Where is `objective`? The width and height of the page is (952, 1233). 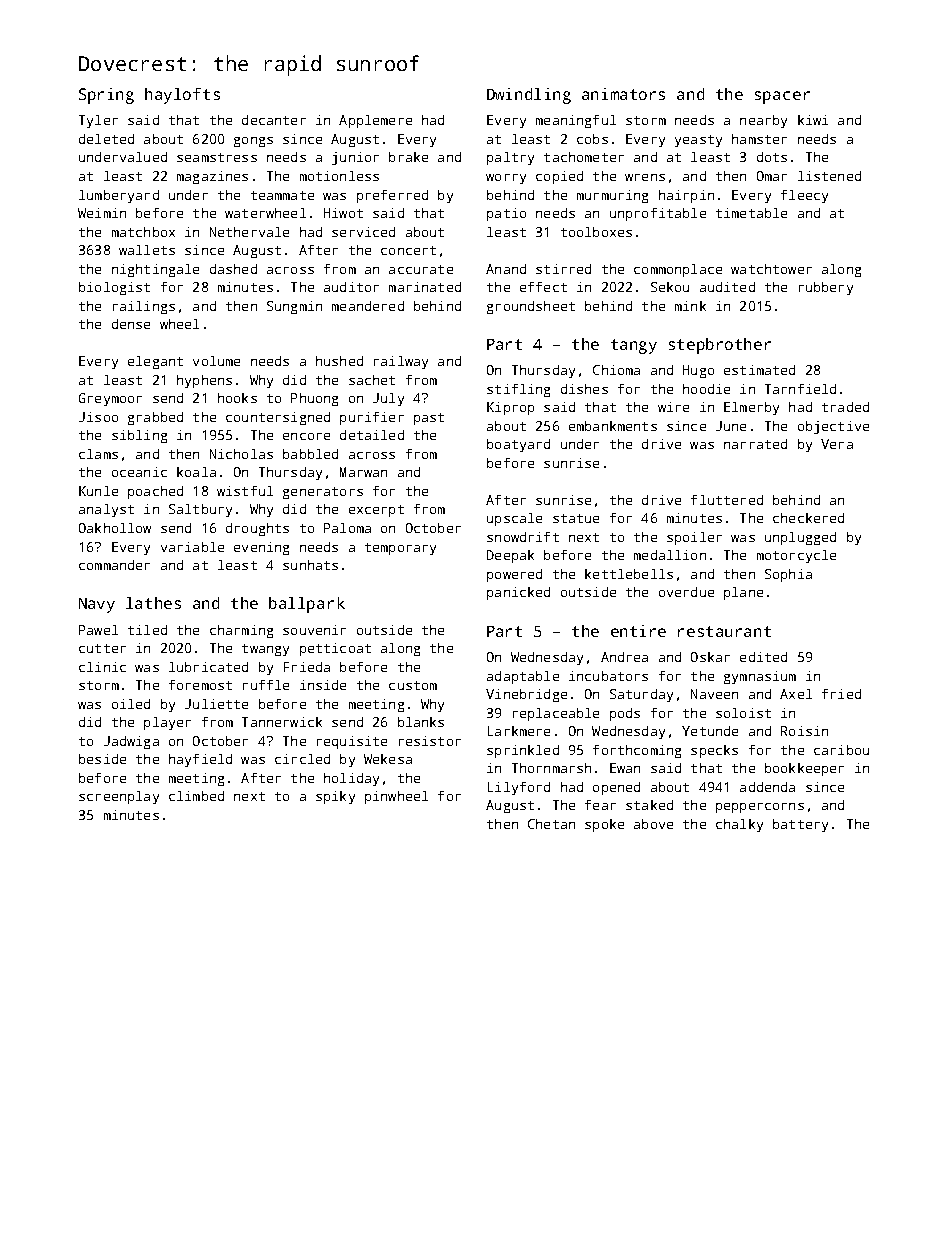 objective is located at coordinates (833, 427).
